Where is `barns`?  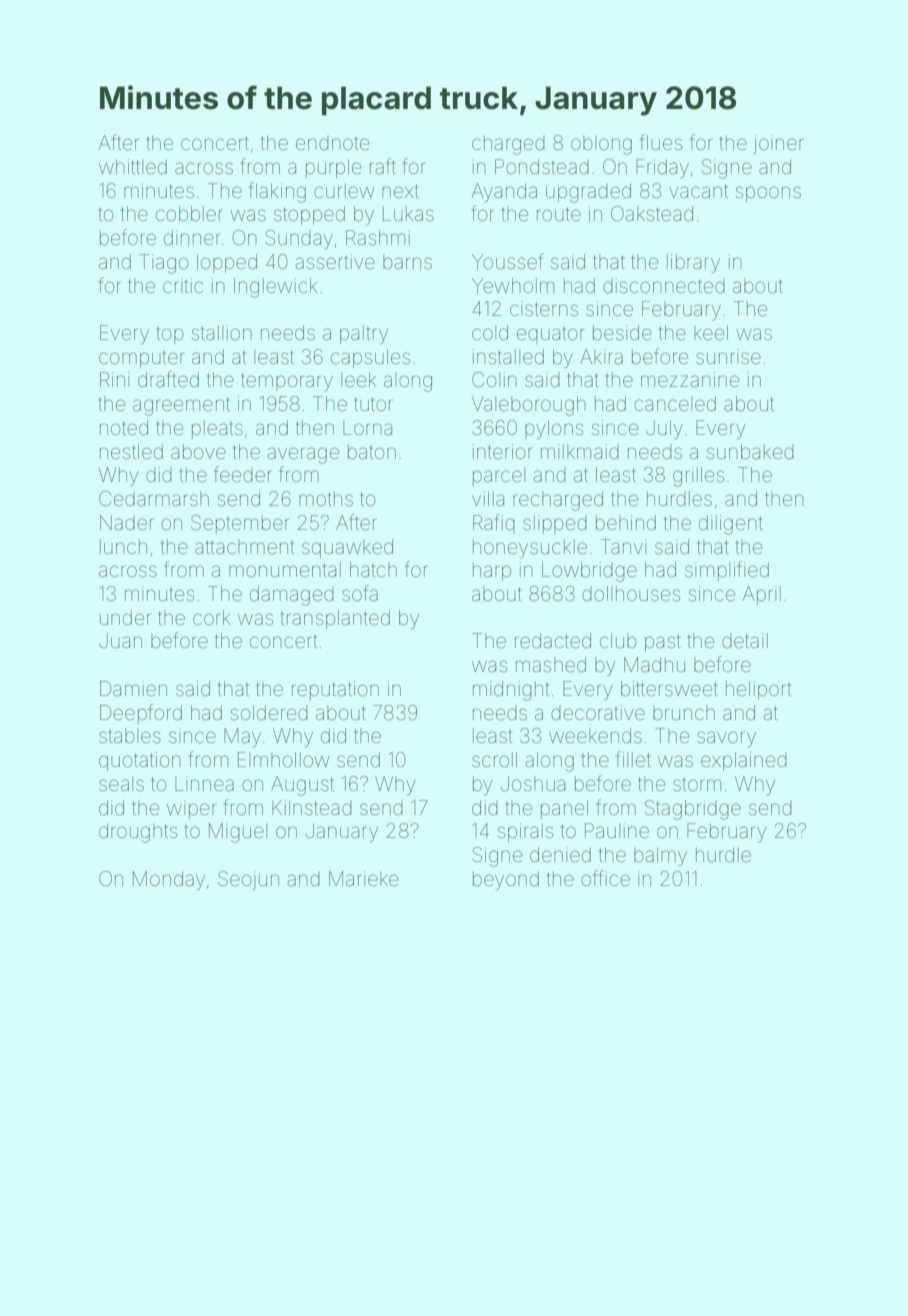 barns is located at coordinates (407, 261).
